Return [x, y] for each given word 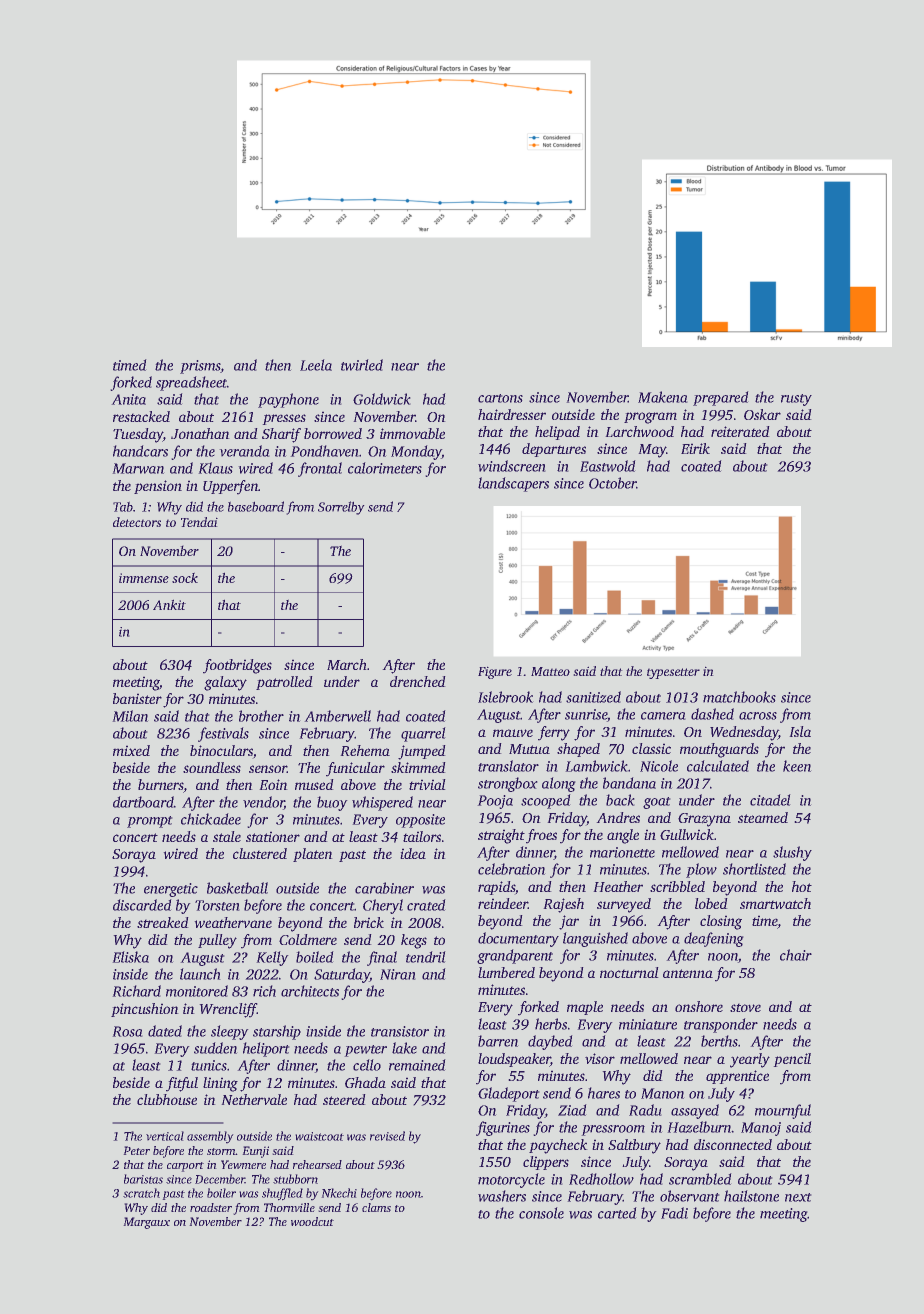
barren [498, 1041]
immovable [412, 433]
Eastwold [608, 466]
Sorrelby [341, 508]
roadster [211, 1207]
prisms [200, 367]
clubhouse [167, 1099]
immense [144, 578]
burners [161, 786]
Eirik [695, 448]
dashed [712, 714]
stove [745, 1007]
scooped [546, 801]
